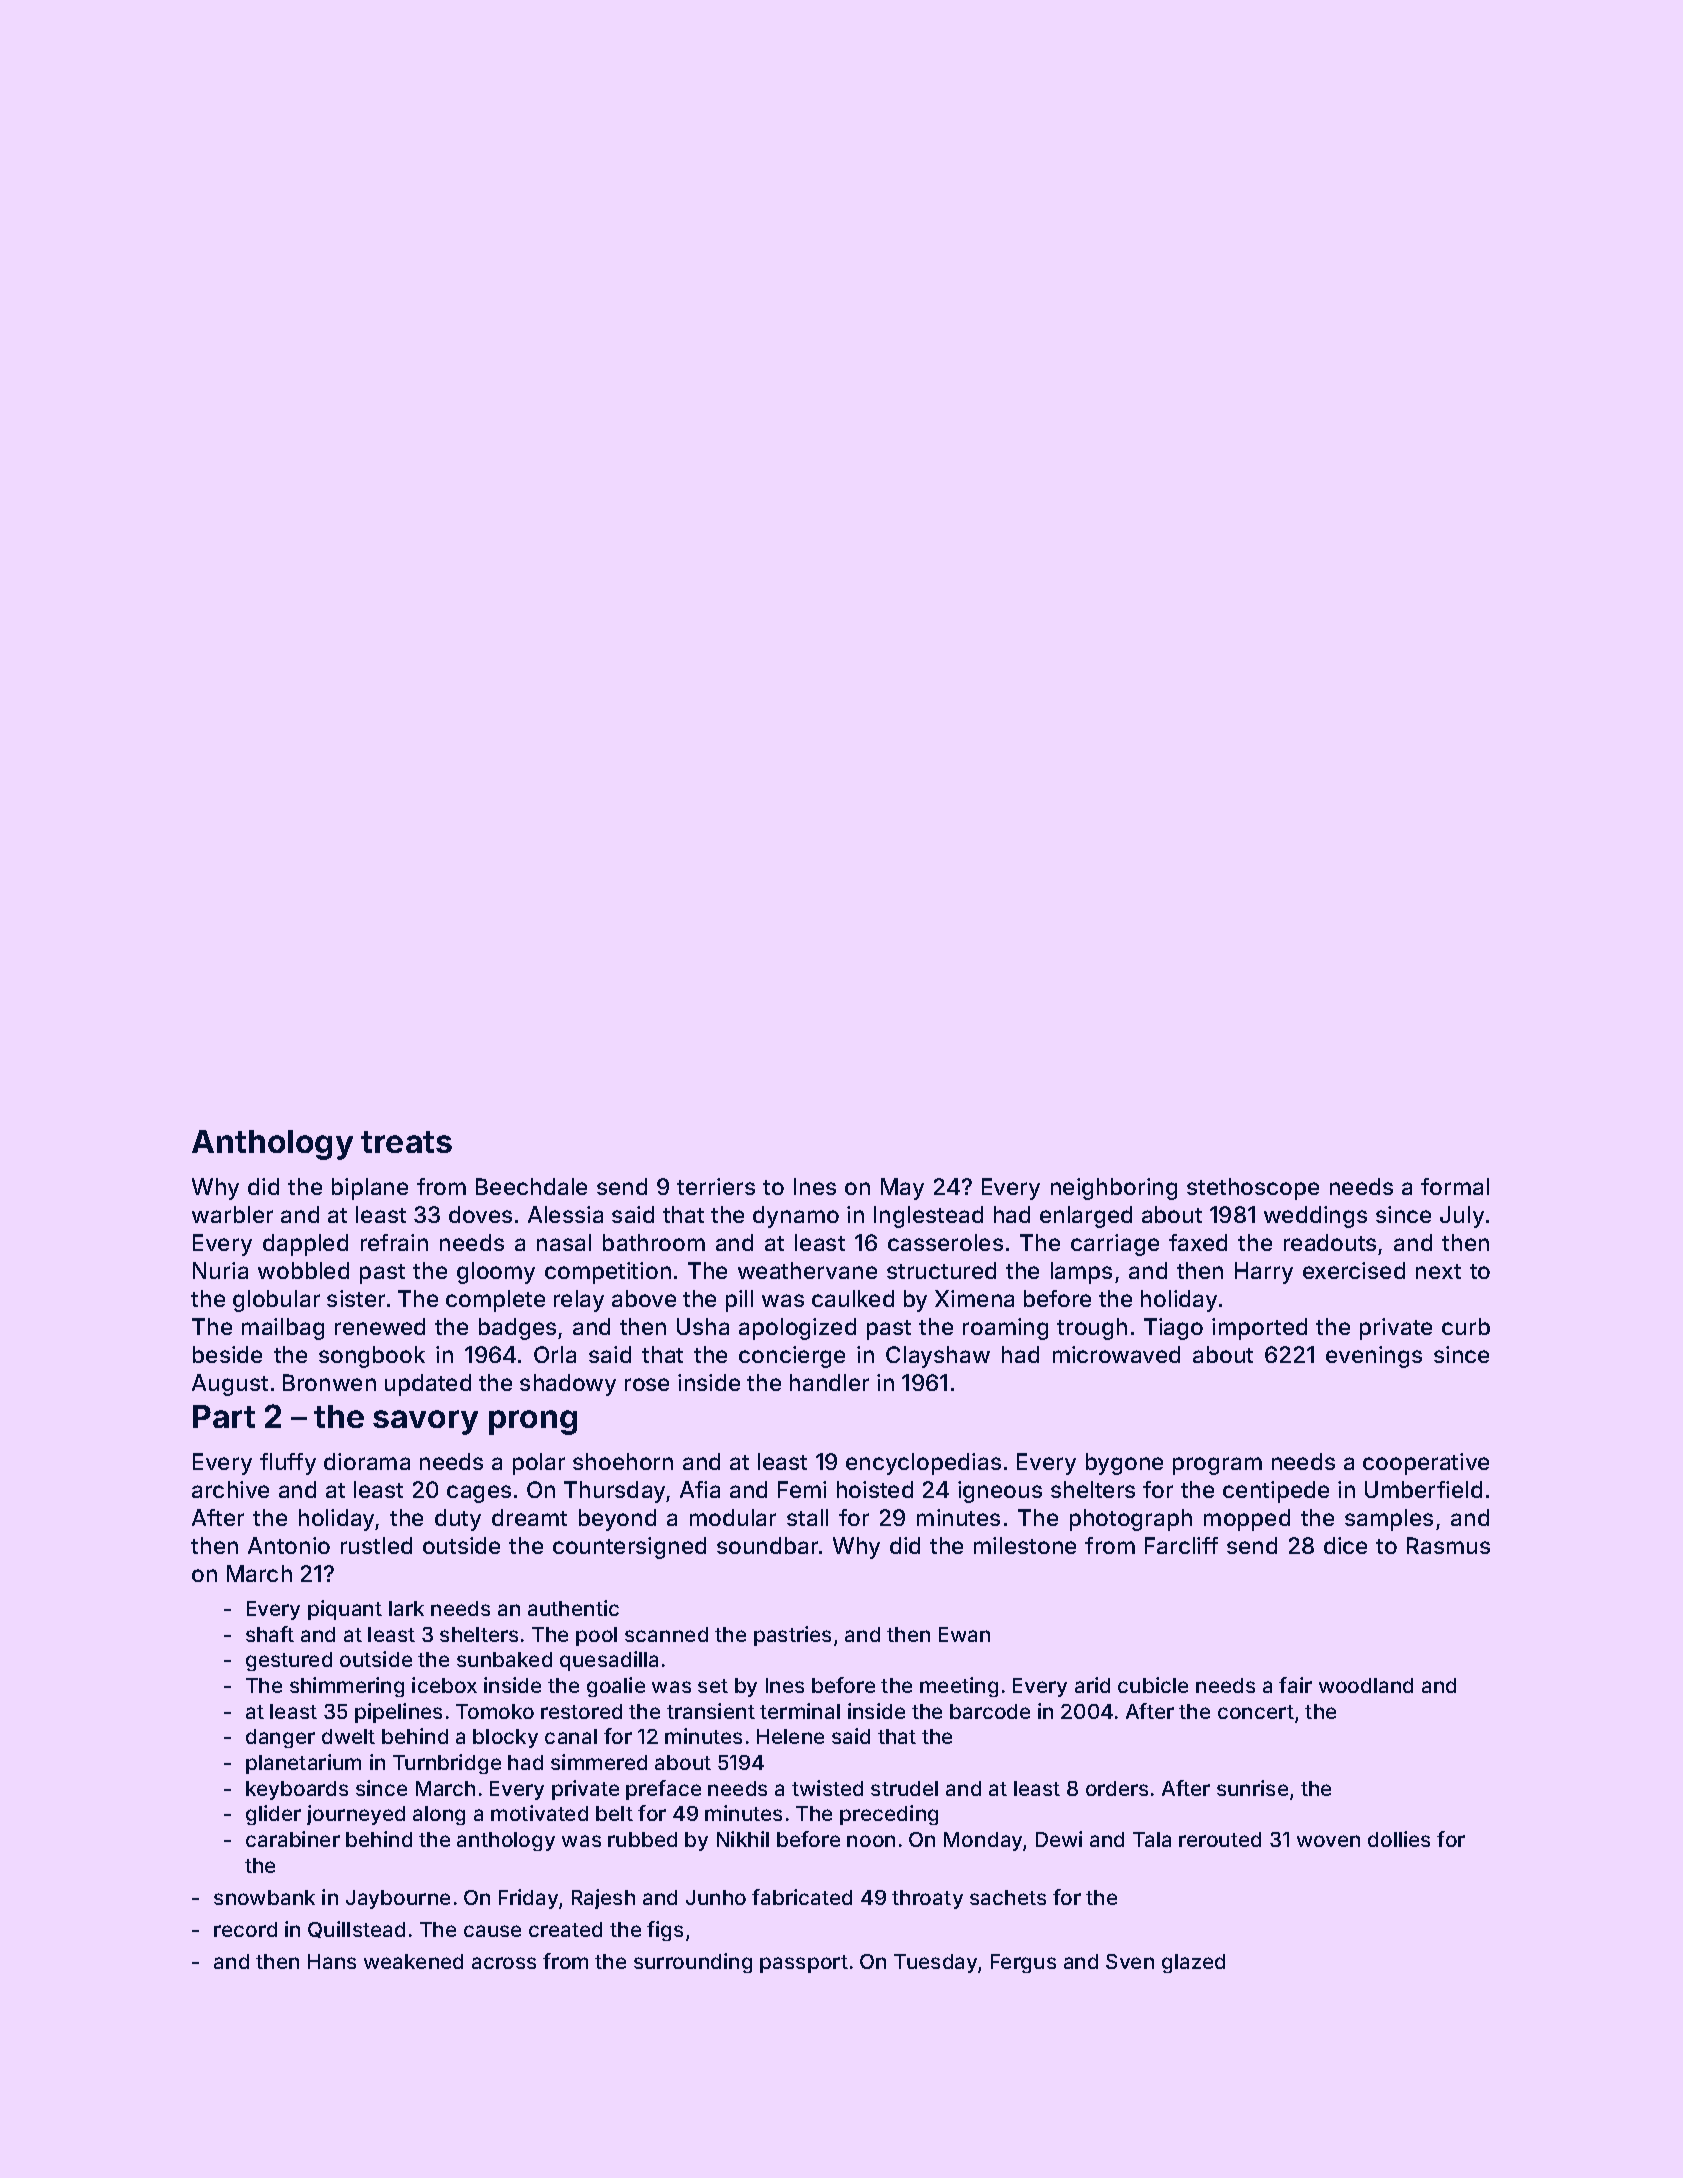 This image has height=2178, width=1683. I want to click on gestured, so click(289, 1661).
